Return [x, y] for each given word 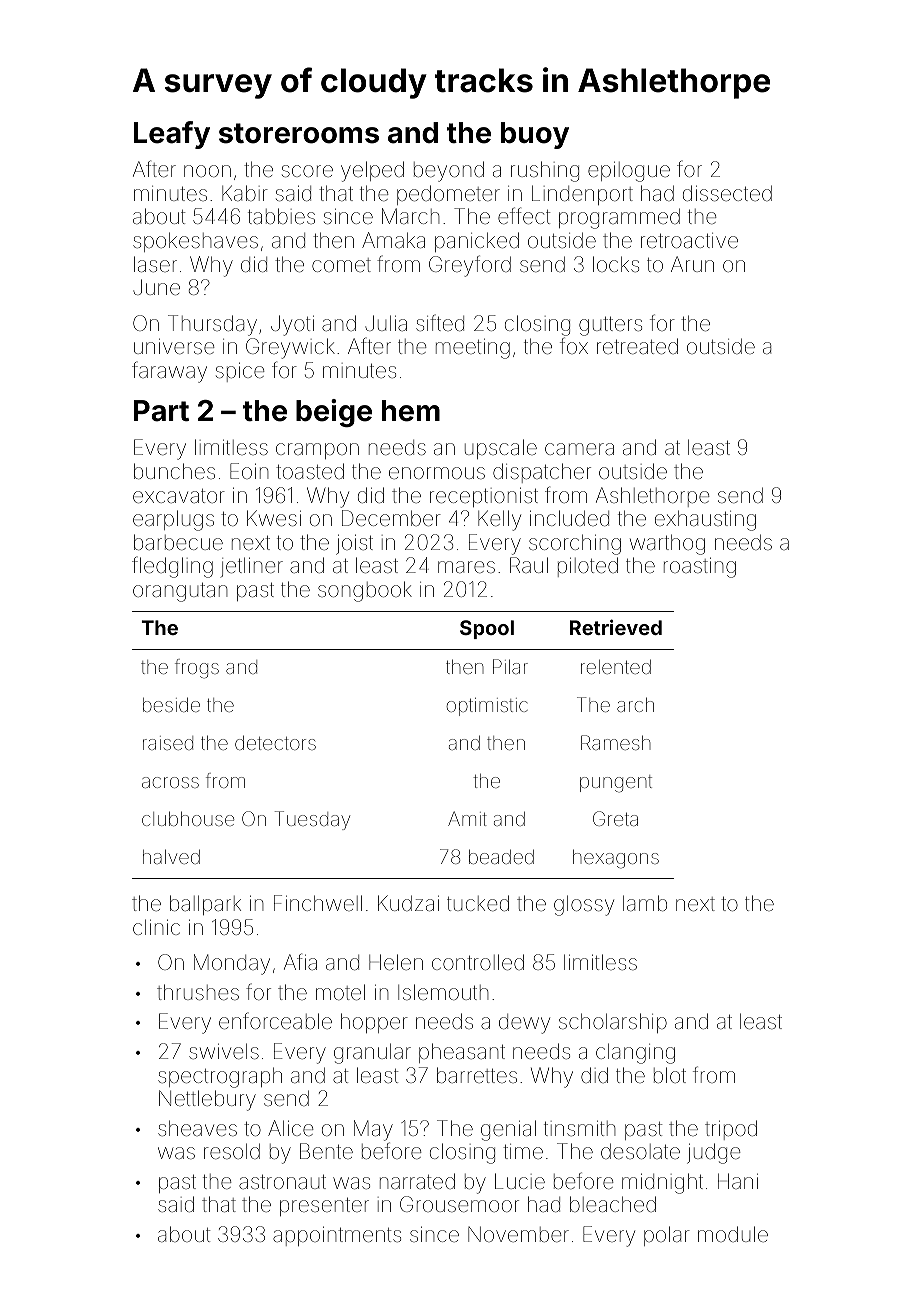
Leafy [172, 135]
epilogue [629, 172]
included [569, 518]
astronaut [282, 1182]
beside [171, 705]
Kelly [499, 520]
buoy [535, 135]
